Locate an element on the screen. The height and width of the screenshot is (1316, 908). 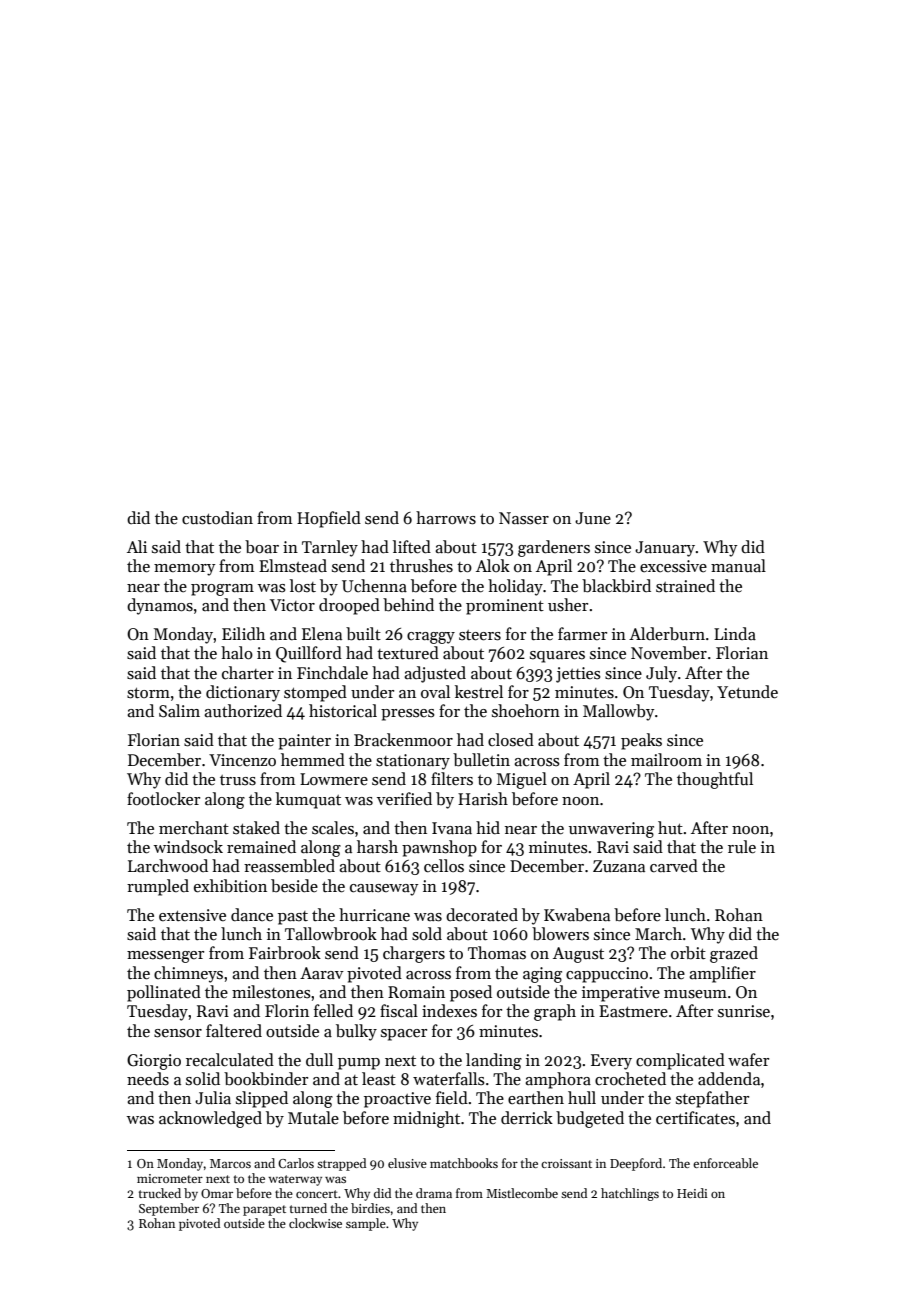
addenda is located at coordinates (729, 1079).
